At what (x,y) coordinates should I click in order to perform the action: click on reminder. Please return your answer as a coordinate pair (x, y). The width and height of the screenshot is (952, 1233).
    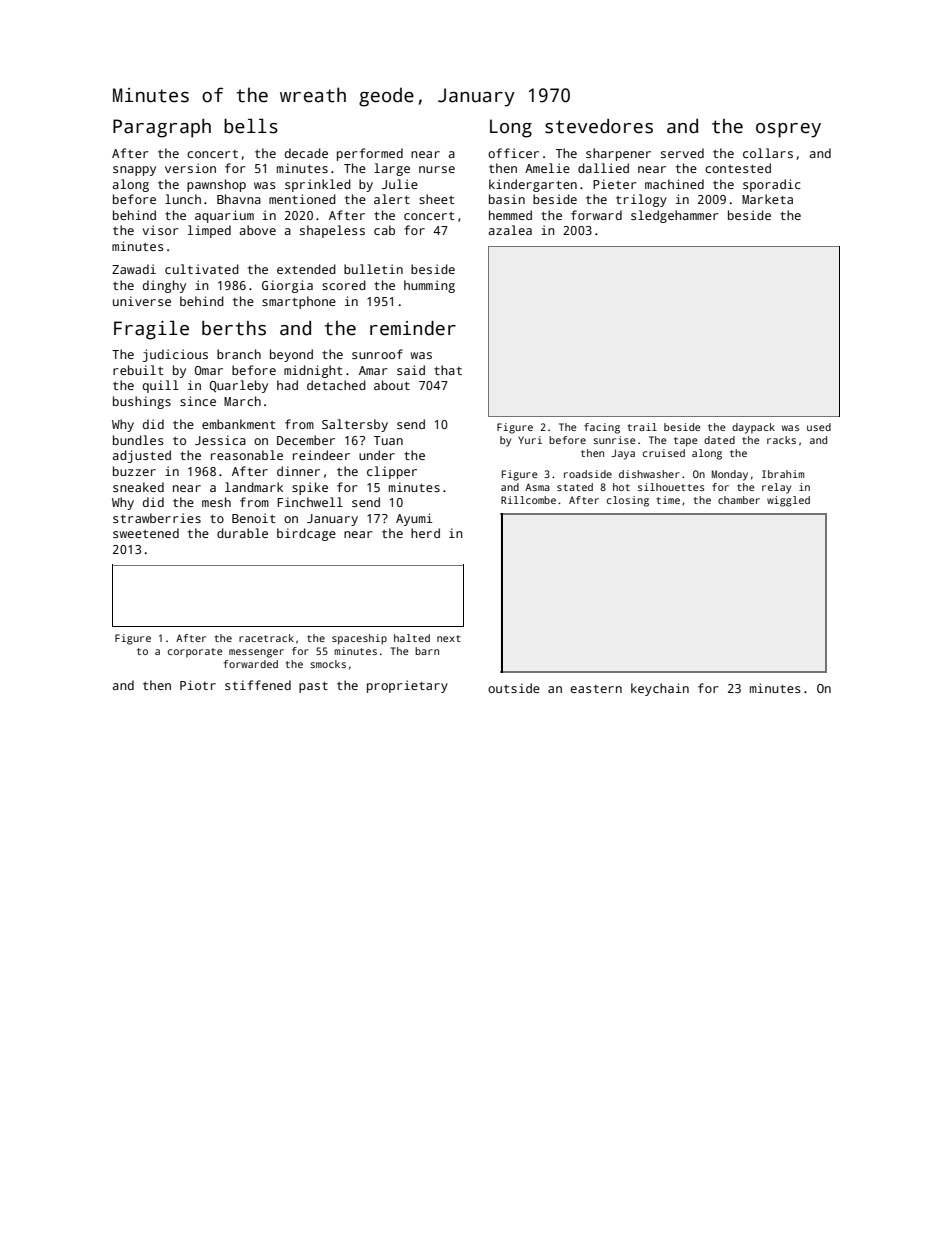
    Looking at the image, I should click on (413, 328).
